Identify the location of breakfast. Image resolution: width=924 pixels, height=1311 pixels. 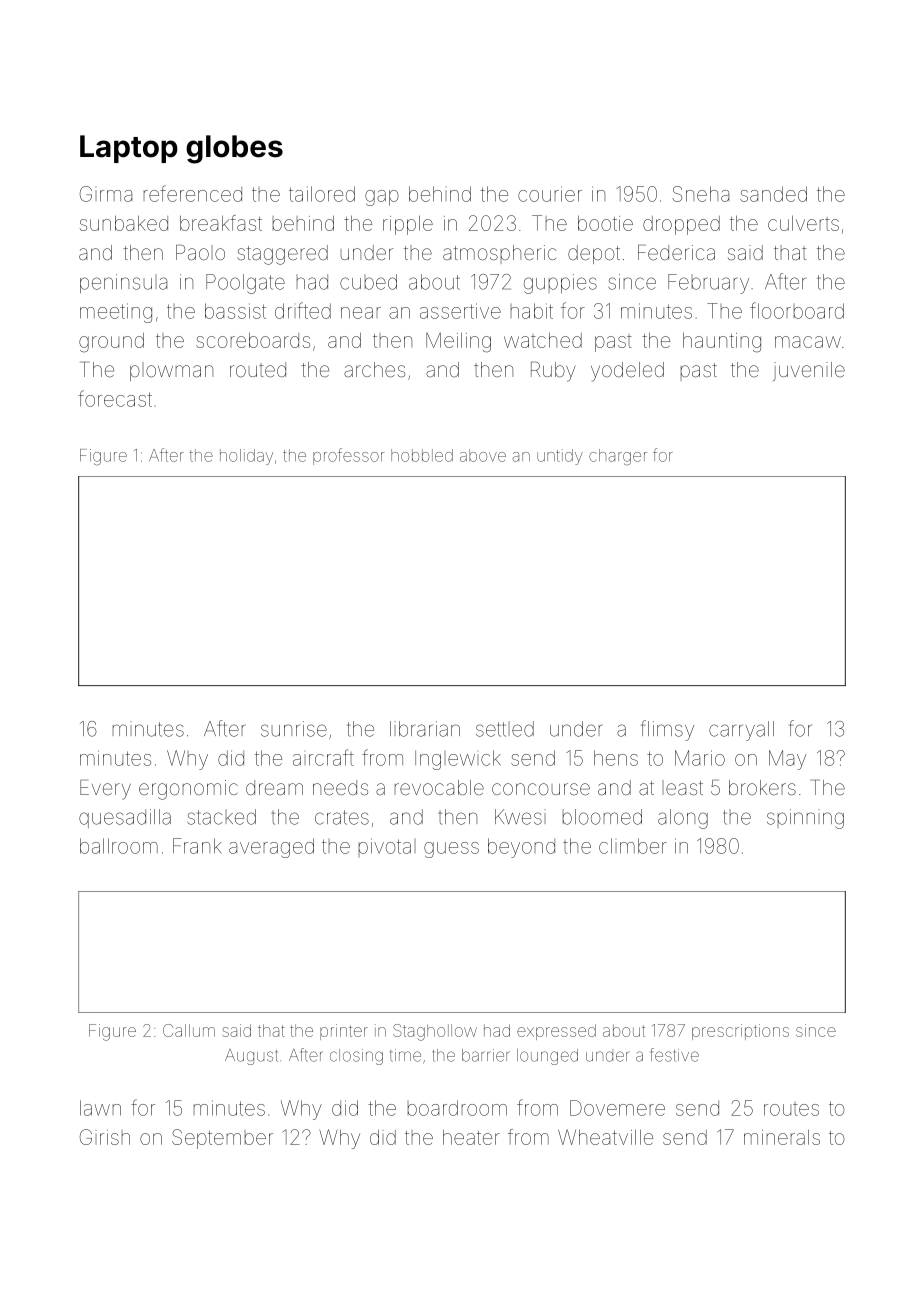
(221, 223).
